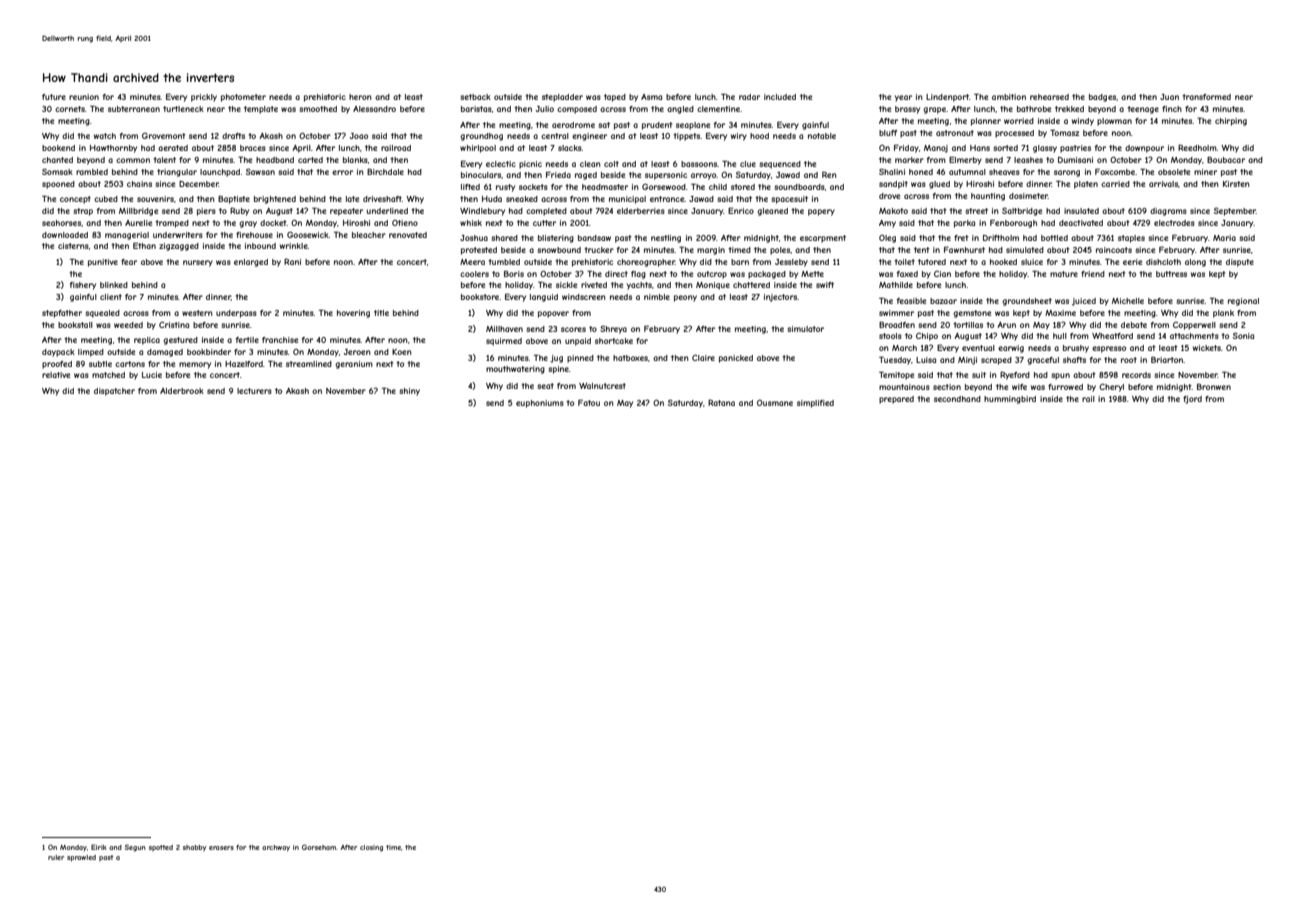  What do you see at coordinates (371, 848) in the document?
I see `closing` at bounding box center [371, 848].
